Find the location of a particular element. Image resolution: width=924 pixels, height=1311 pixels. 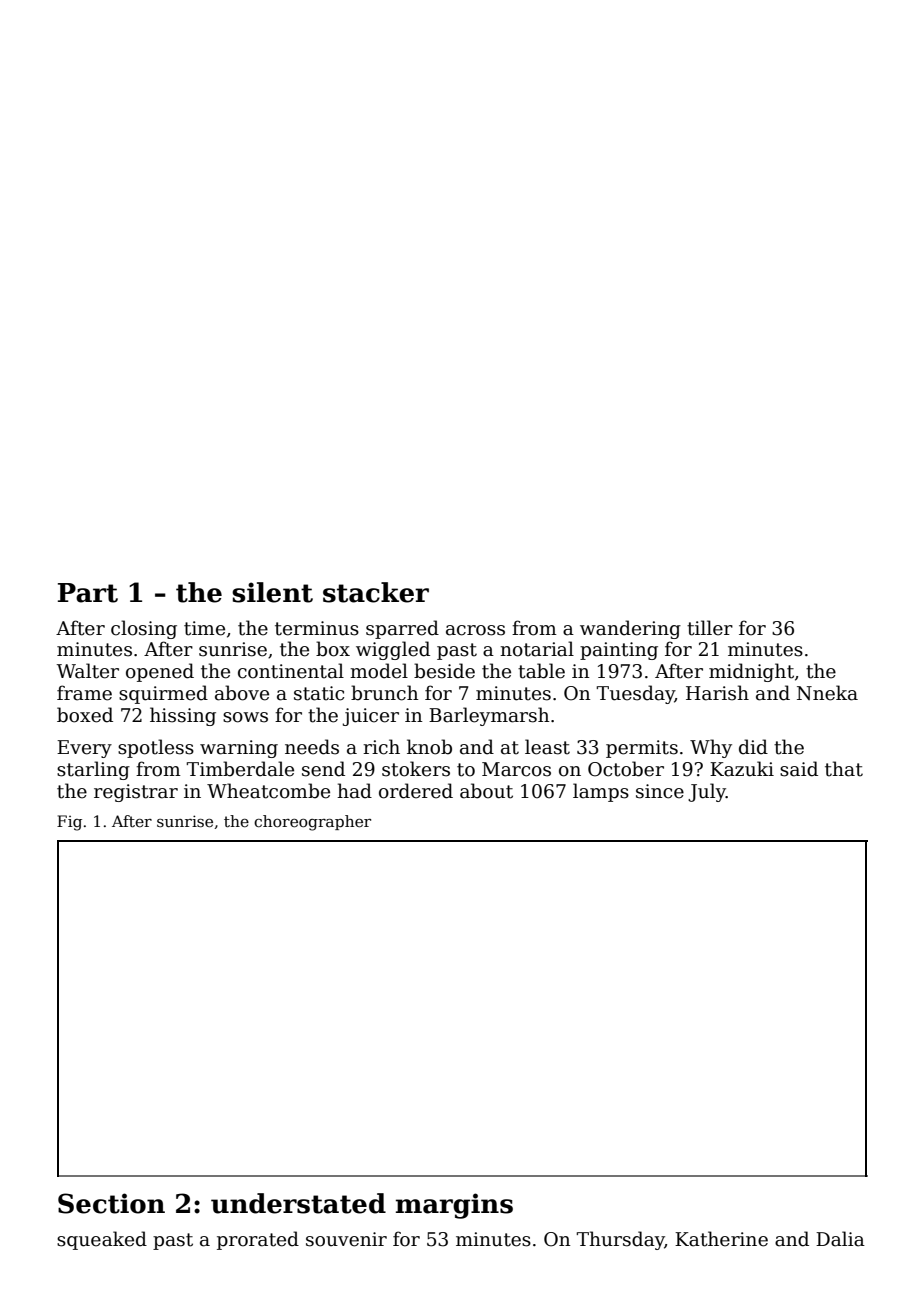

silent is located at coordinates (272, 592).
